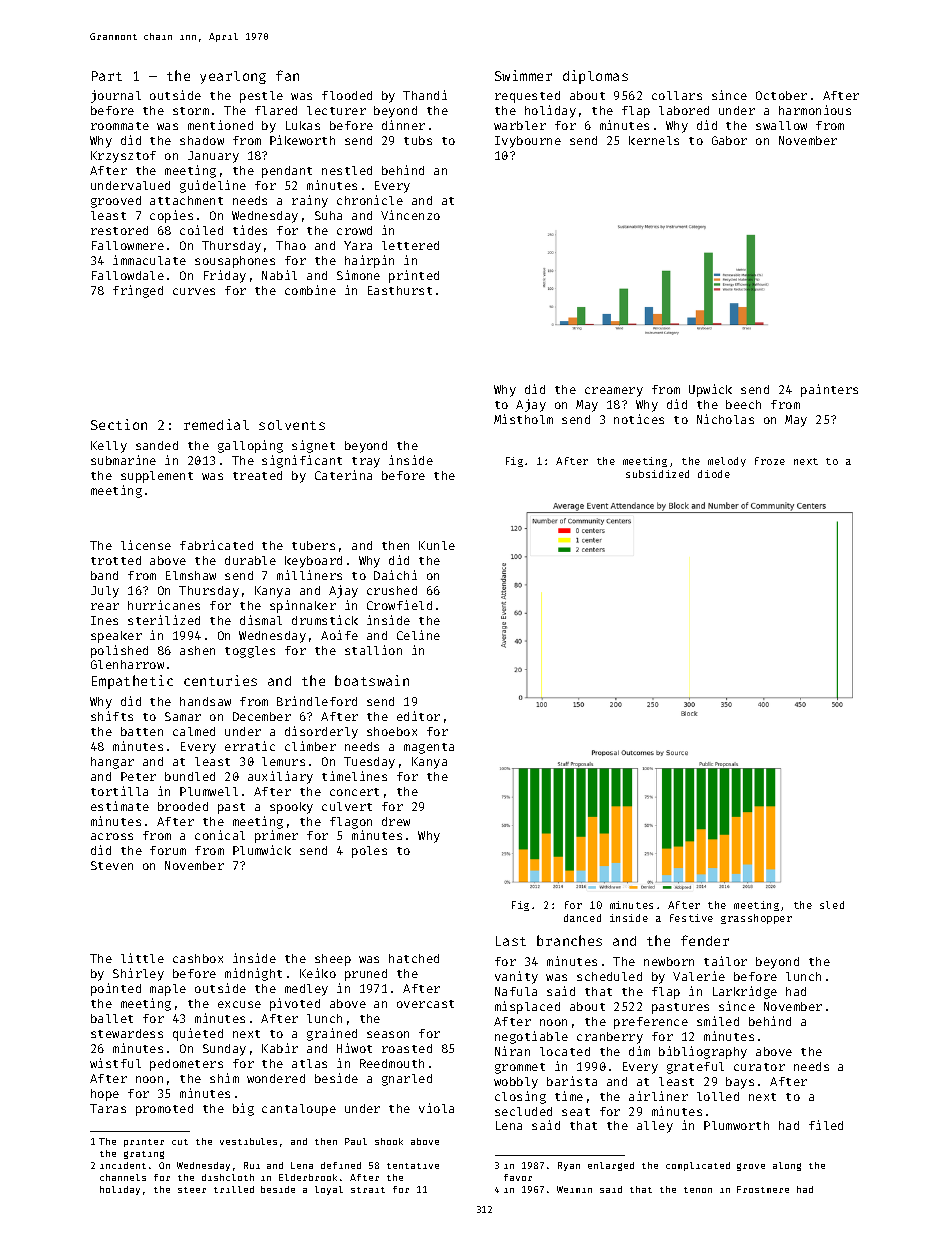 The width and height of the screenshot is (952, 1233). I want to click on magenta, so click(429, 748).
